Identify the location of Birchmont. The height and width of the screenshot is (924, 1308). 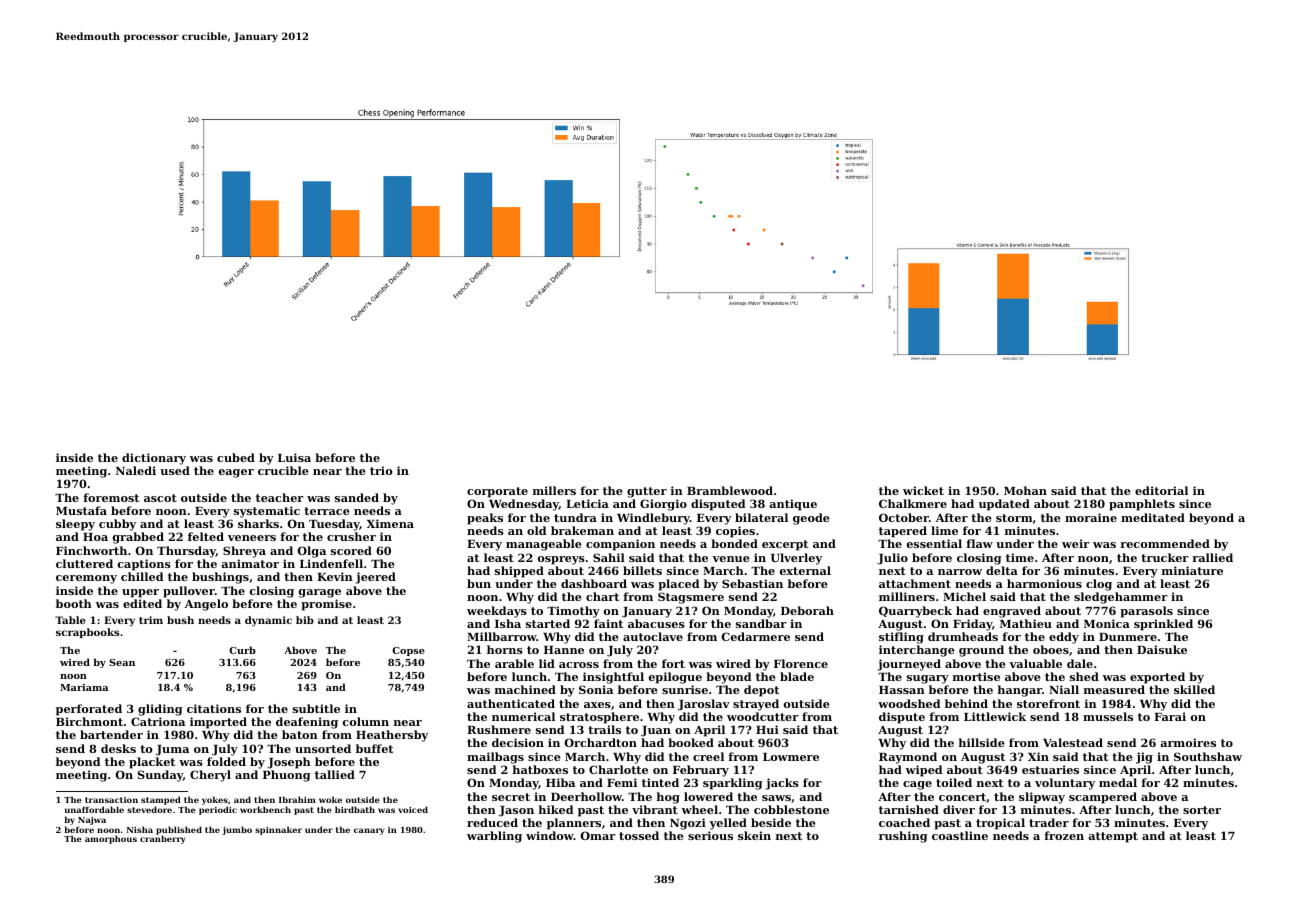
(89, 721).
